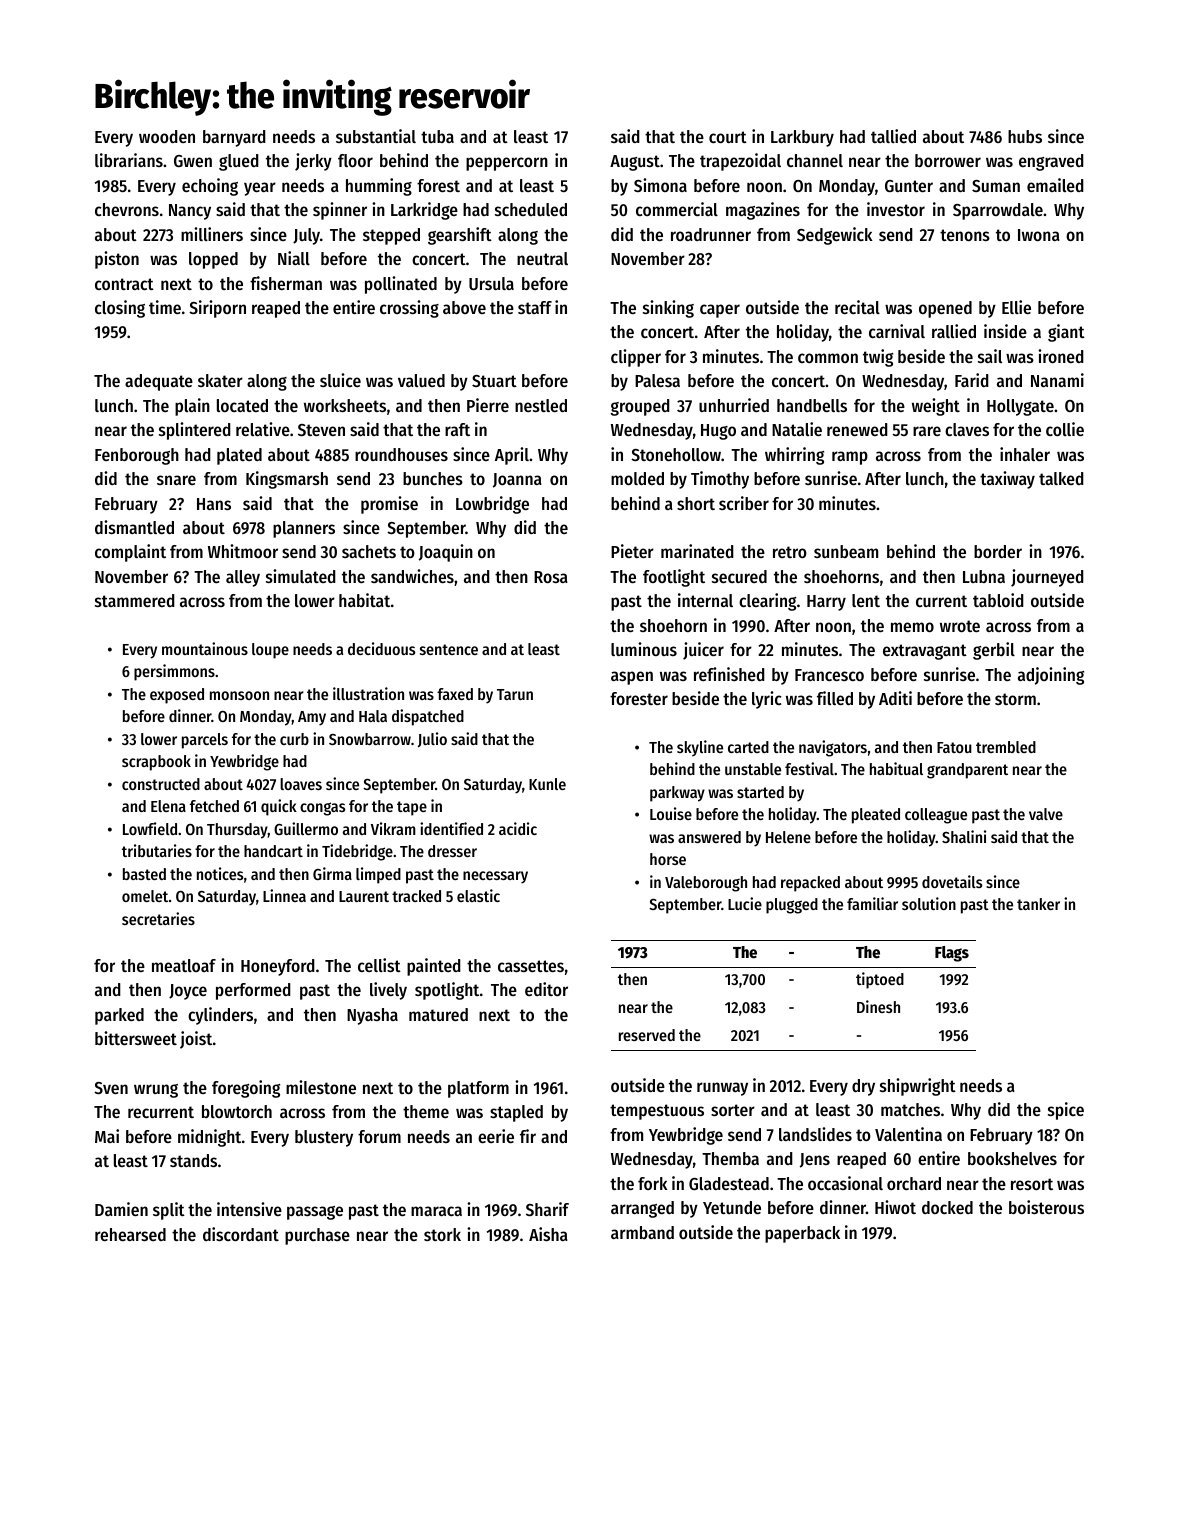 This screenshot has width=1179, height=1526. Describe the element at coordinates (121, 1209) in the screenshot. I see `Damien` at that location.
